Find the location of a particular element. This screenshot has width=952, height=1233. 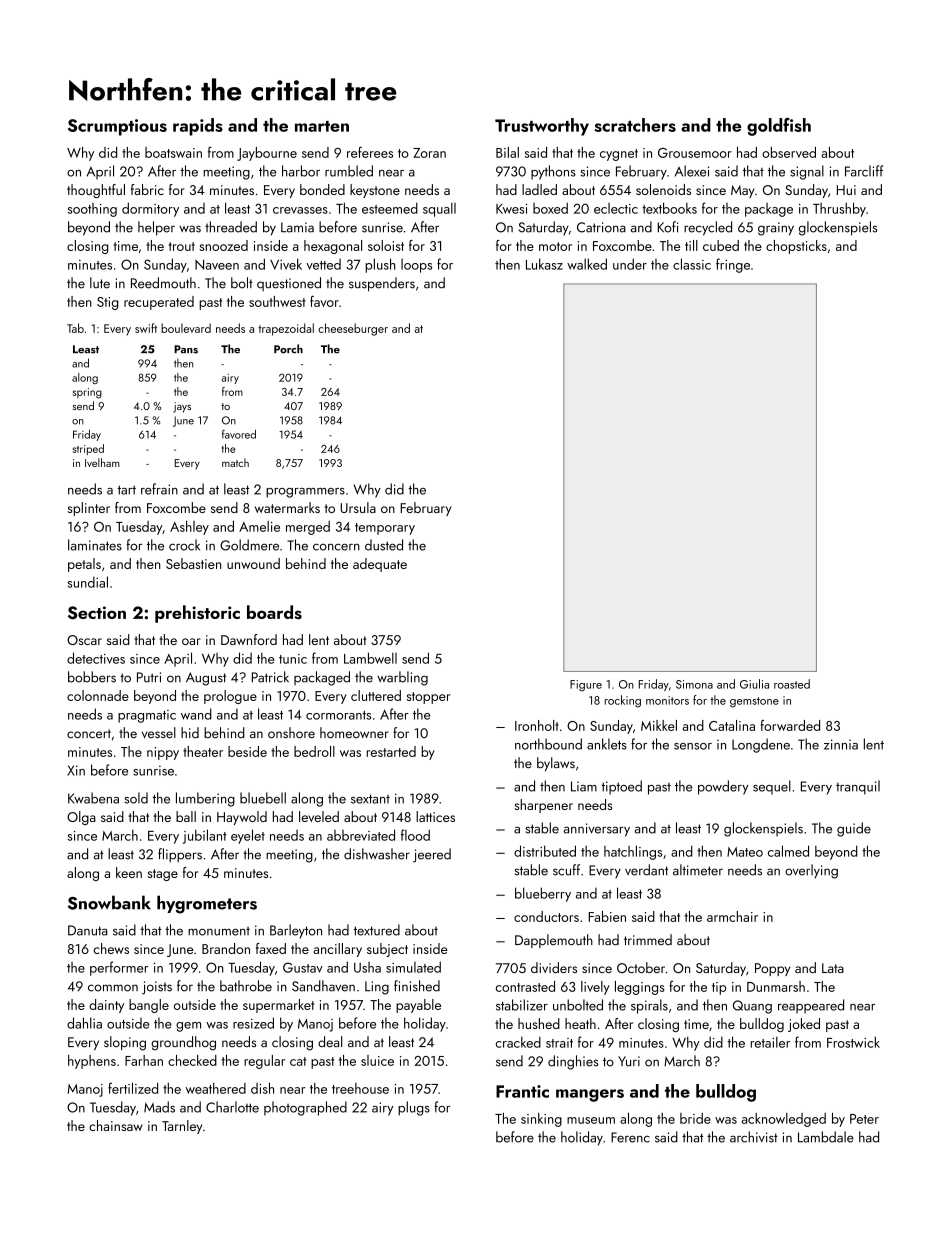

goldfish is located at coordinates (779, 127).
